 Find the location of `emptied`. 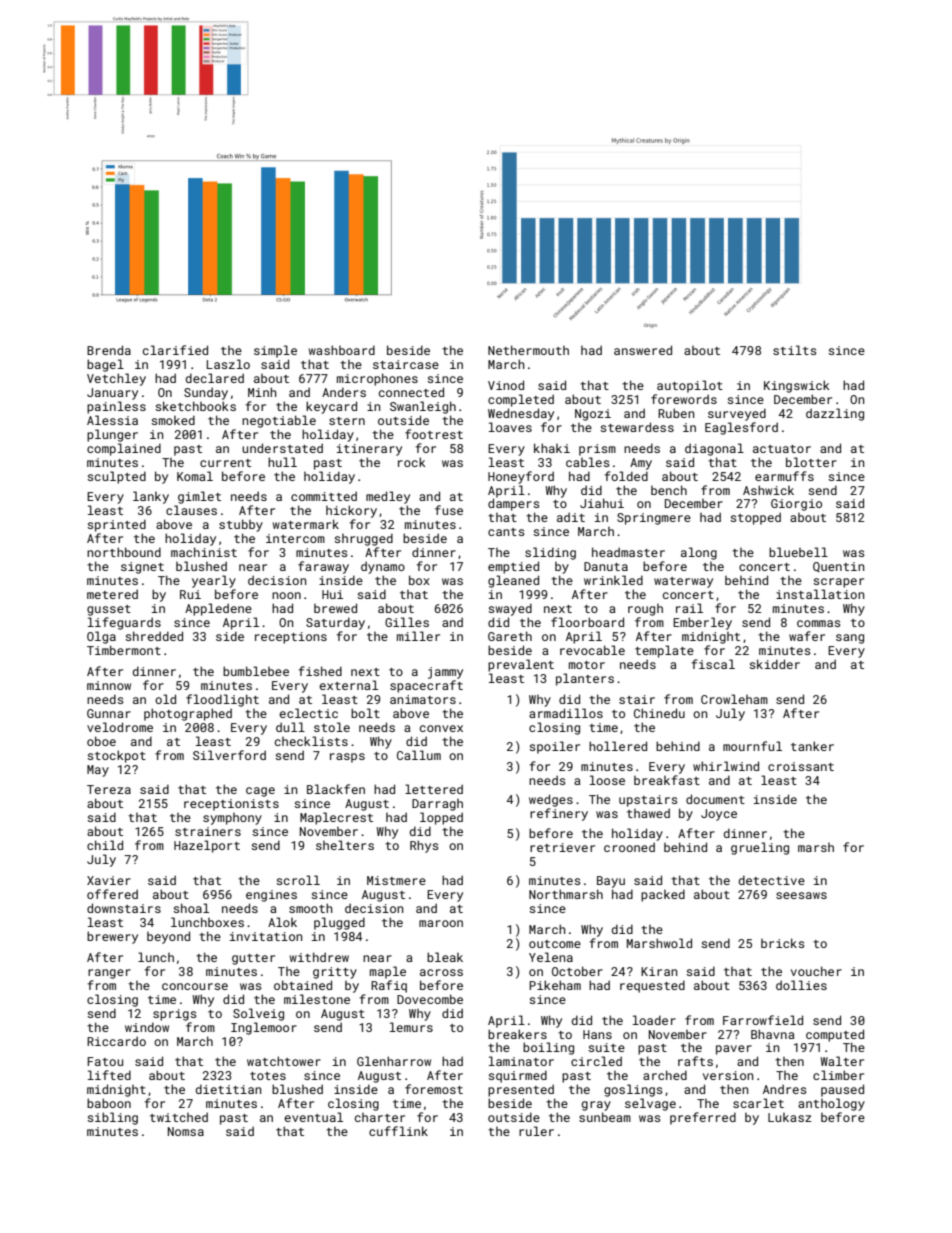

emptied is located at coordinates (513, 567).
